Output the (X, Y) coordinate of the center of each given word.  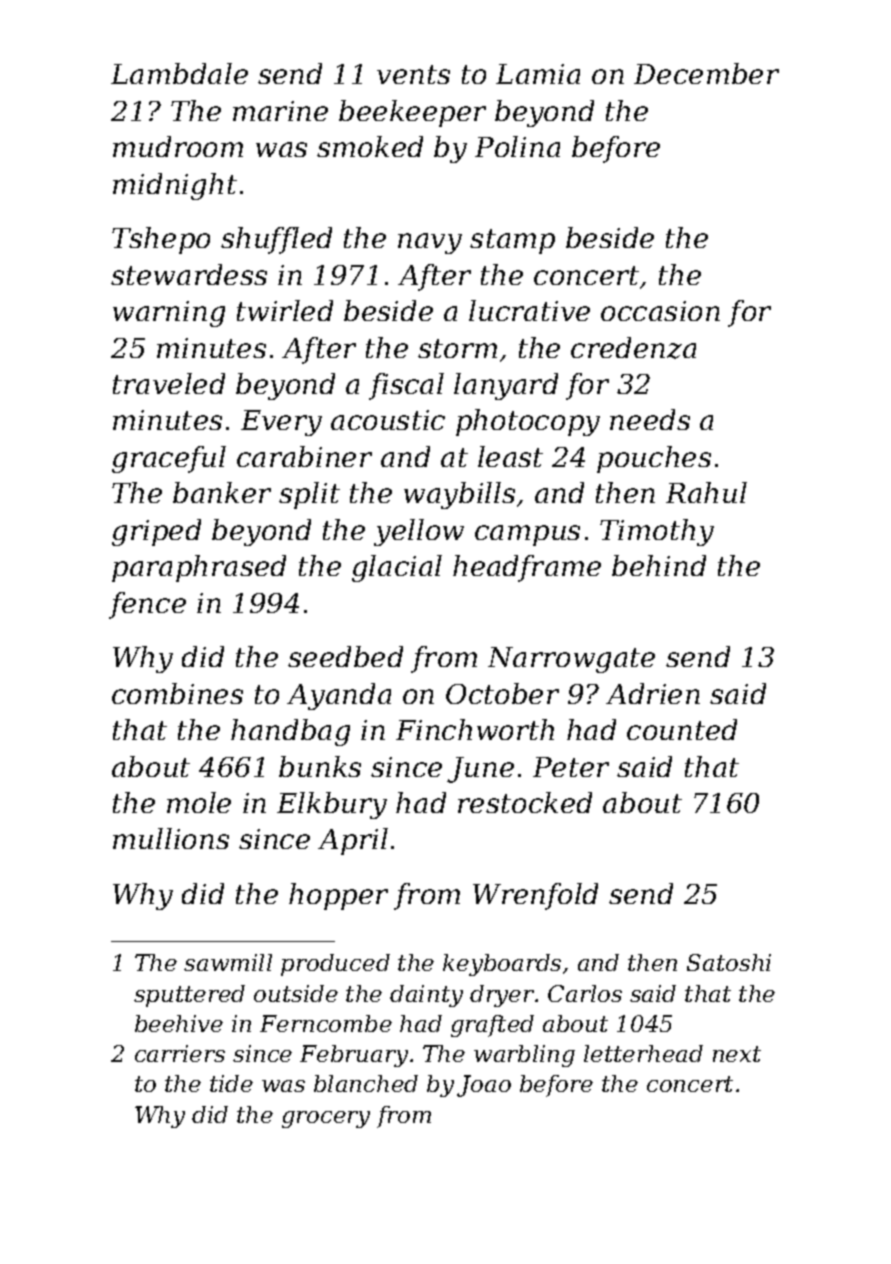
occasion (660, 311)
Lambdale (179, 73)
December (706, 73)
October (502, 693)
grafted (492, 1026)
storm (457, 348)
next (737, 1054)
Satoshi (729, 962)
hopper (338, 896)
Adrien (653, 693)
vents (413, 74)
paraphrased (199, 568)
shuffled (276, 240)
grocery (326, 1119)
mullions (171, 838)
